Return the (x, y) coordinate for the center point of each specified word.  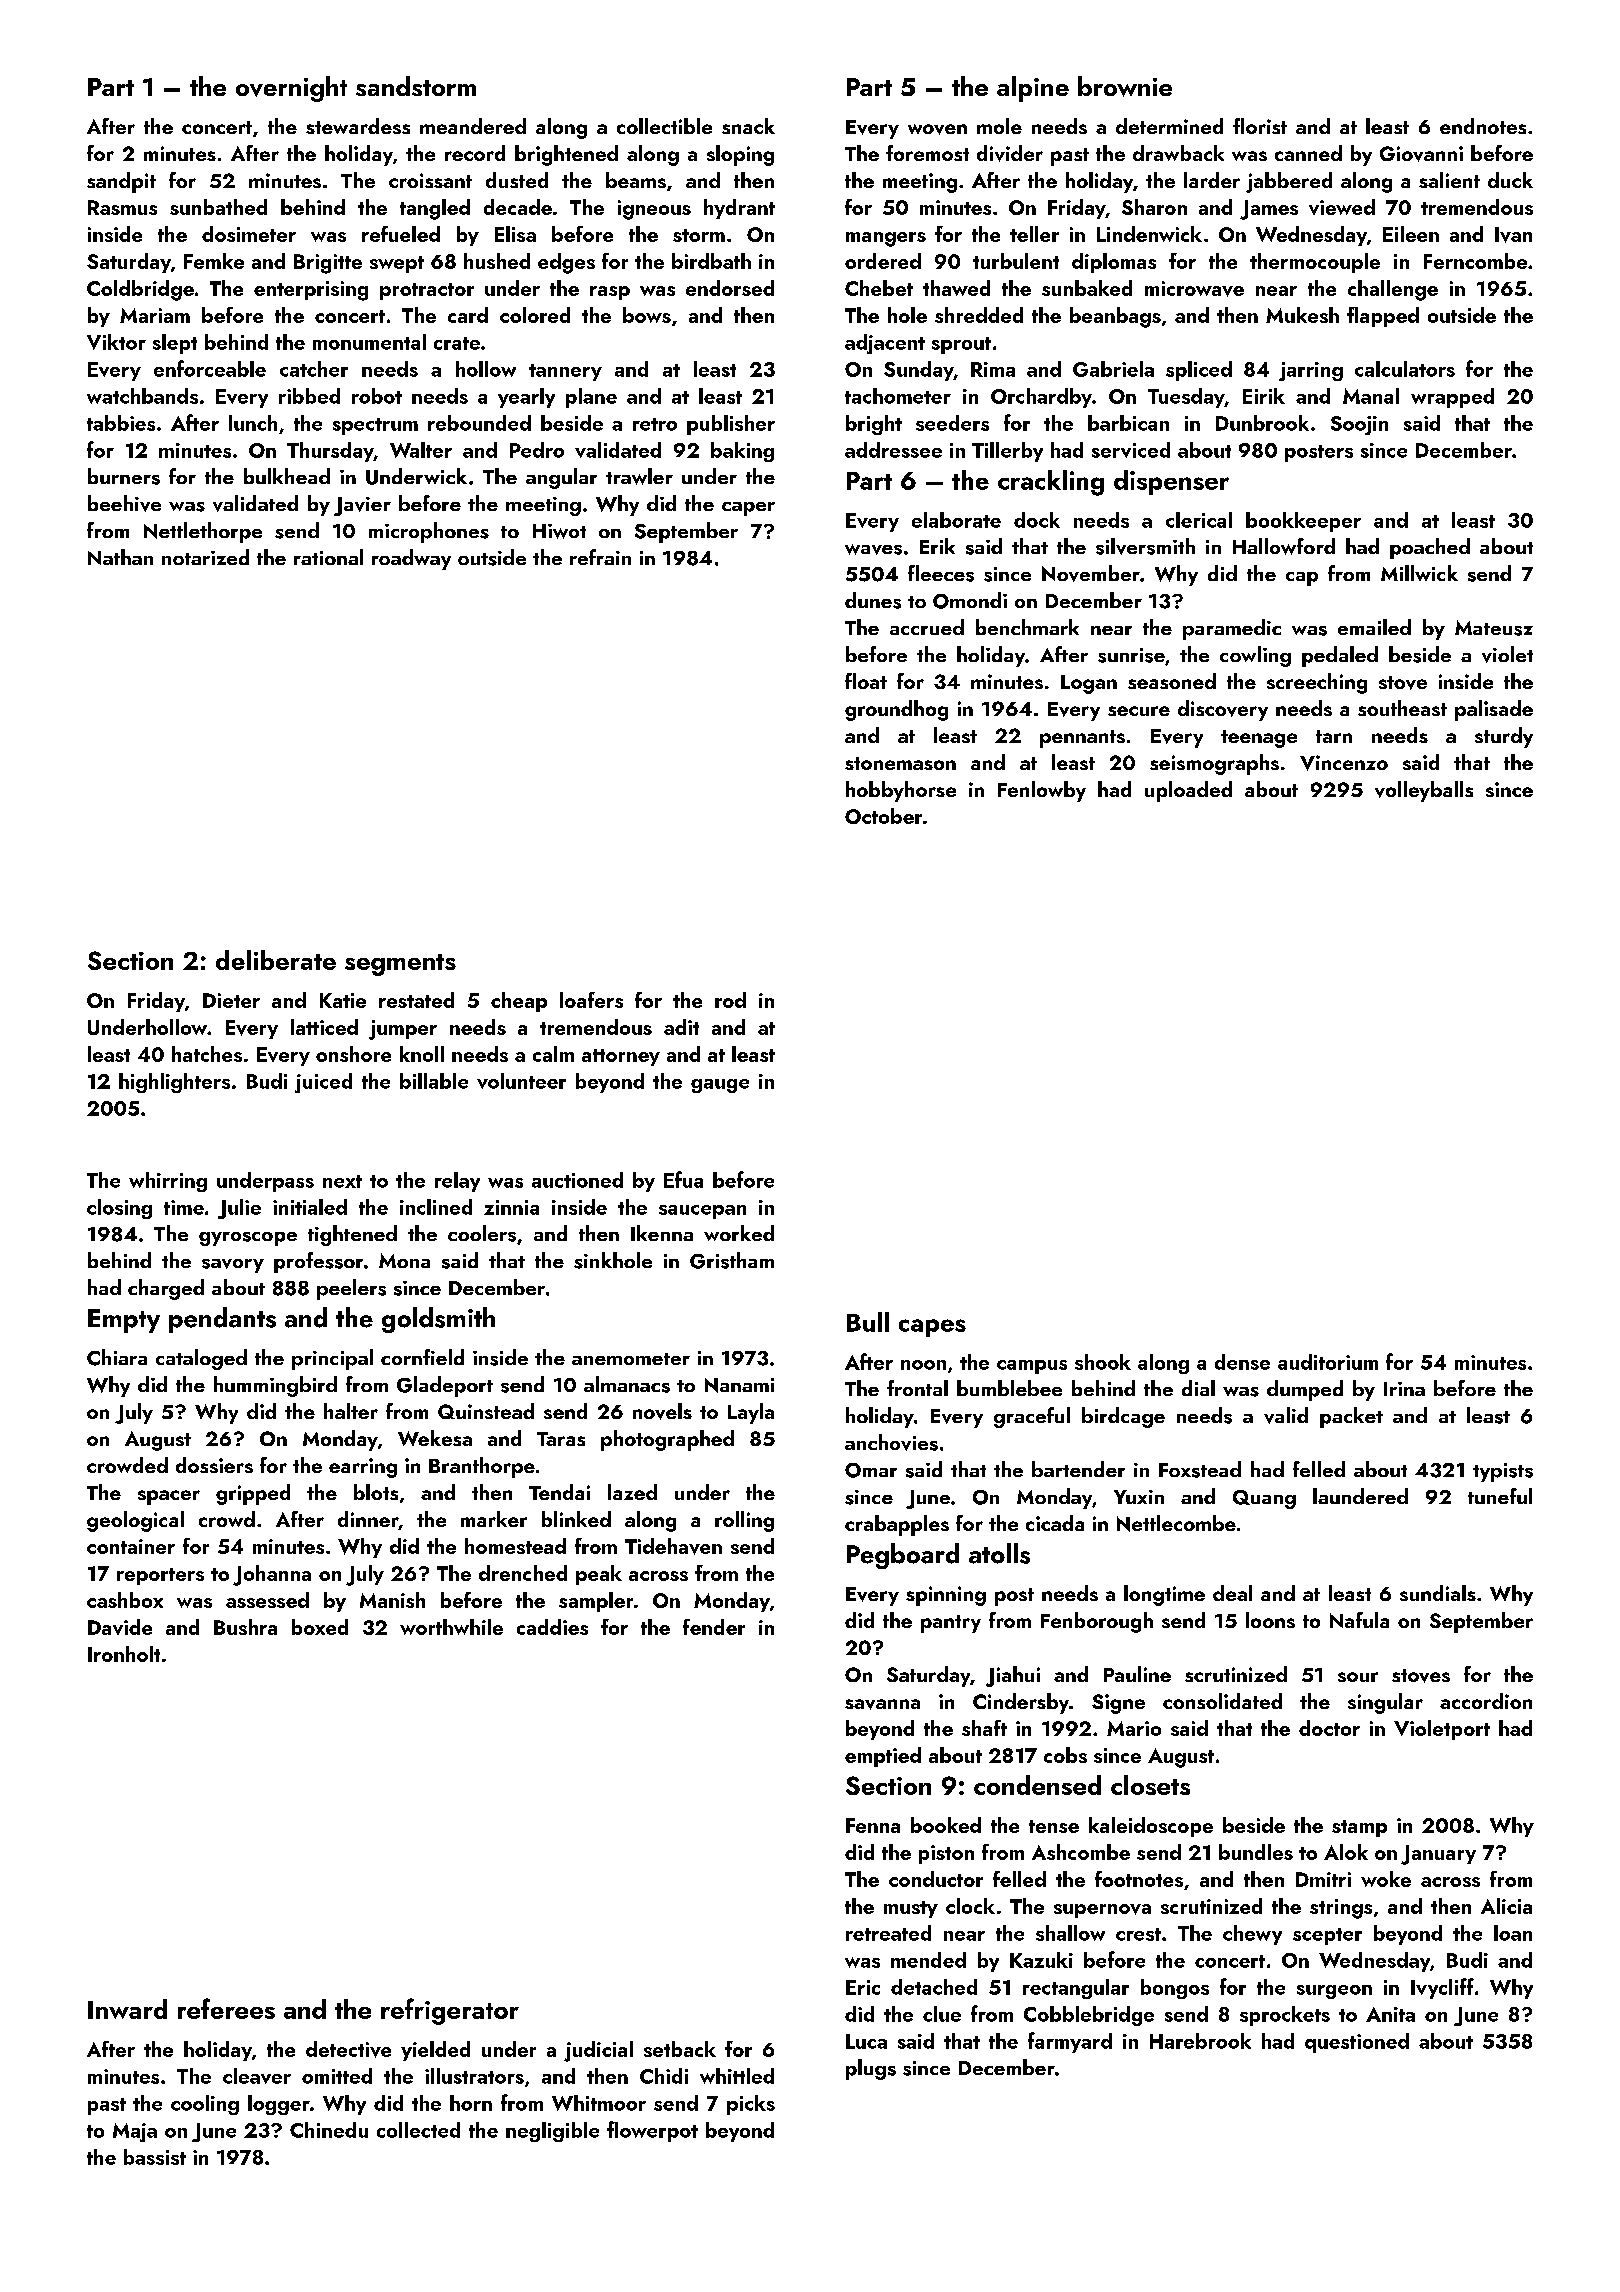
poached (1430, 548)
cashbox (125, 1600)
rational (328, 557)
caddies (552, 1627)
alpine (1033, 89)
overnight (291, 89)
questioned (1357, 2043)
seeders (952, 423)
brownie (1125, 86)
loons (1270, 1620)
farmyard (1070, 2042)
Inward (127, 2009)
